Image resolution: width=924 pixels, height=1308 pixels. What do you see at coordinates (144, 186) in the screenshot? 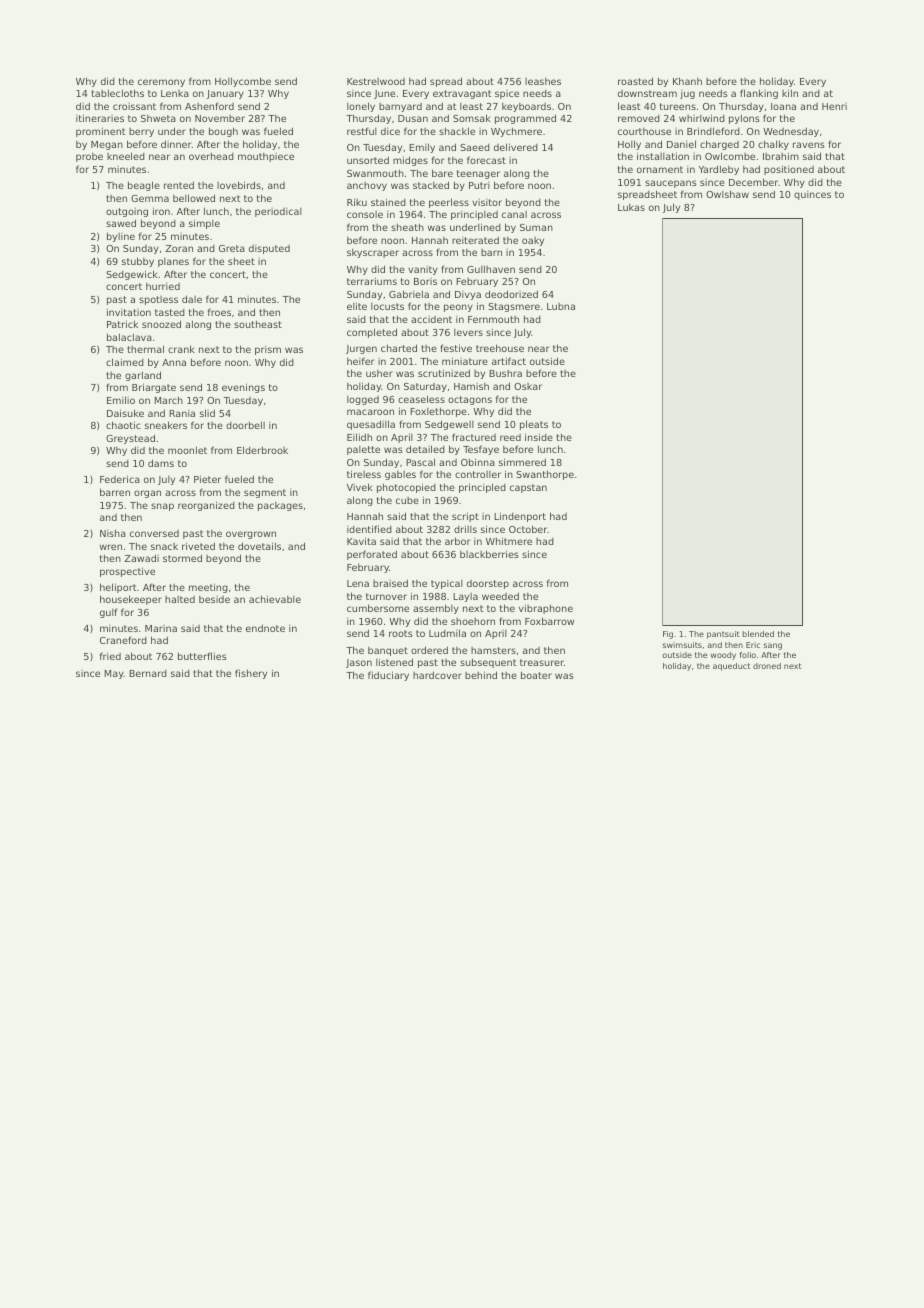
I see `beagle` at bounding box center [144, 186].
